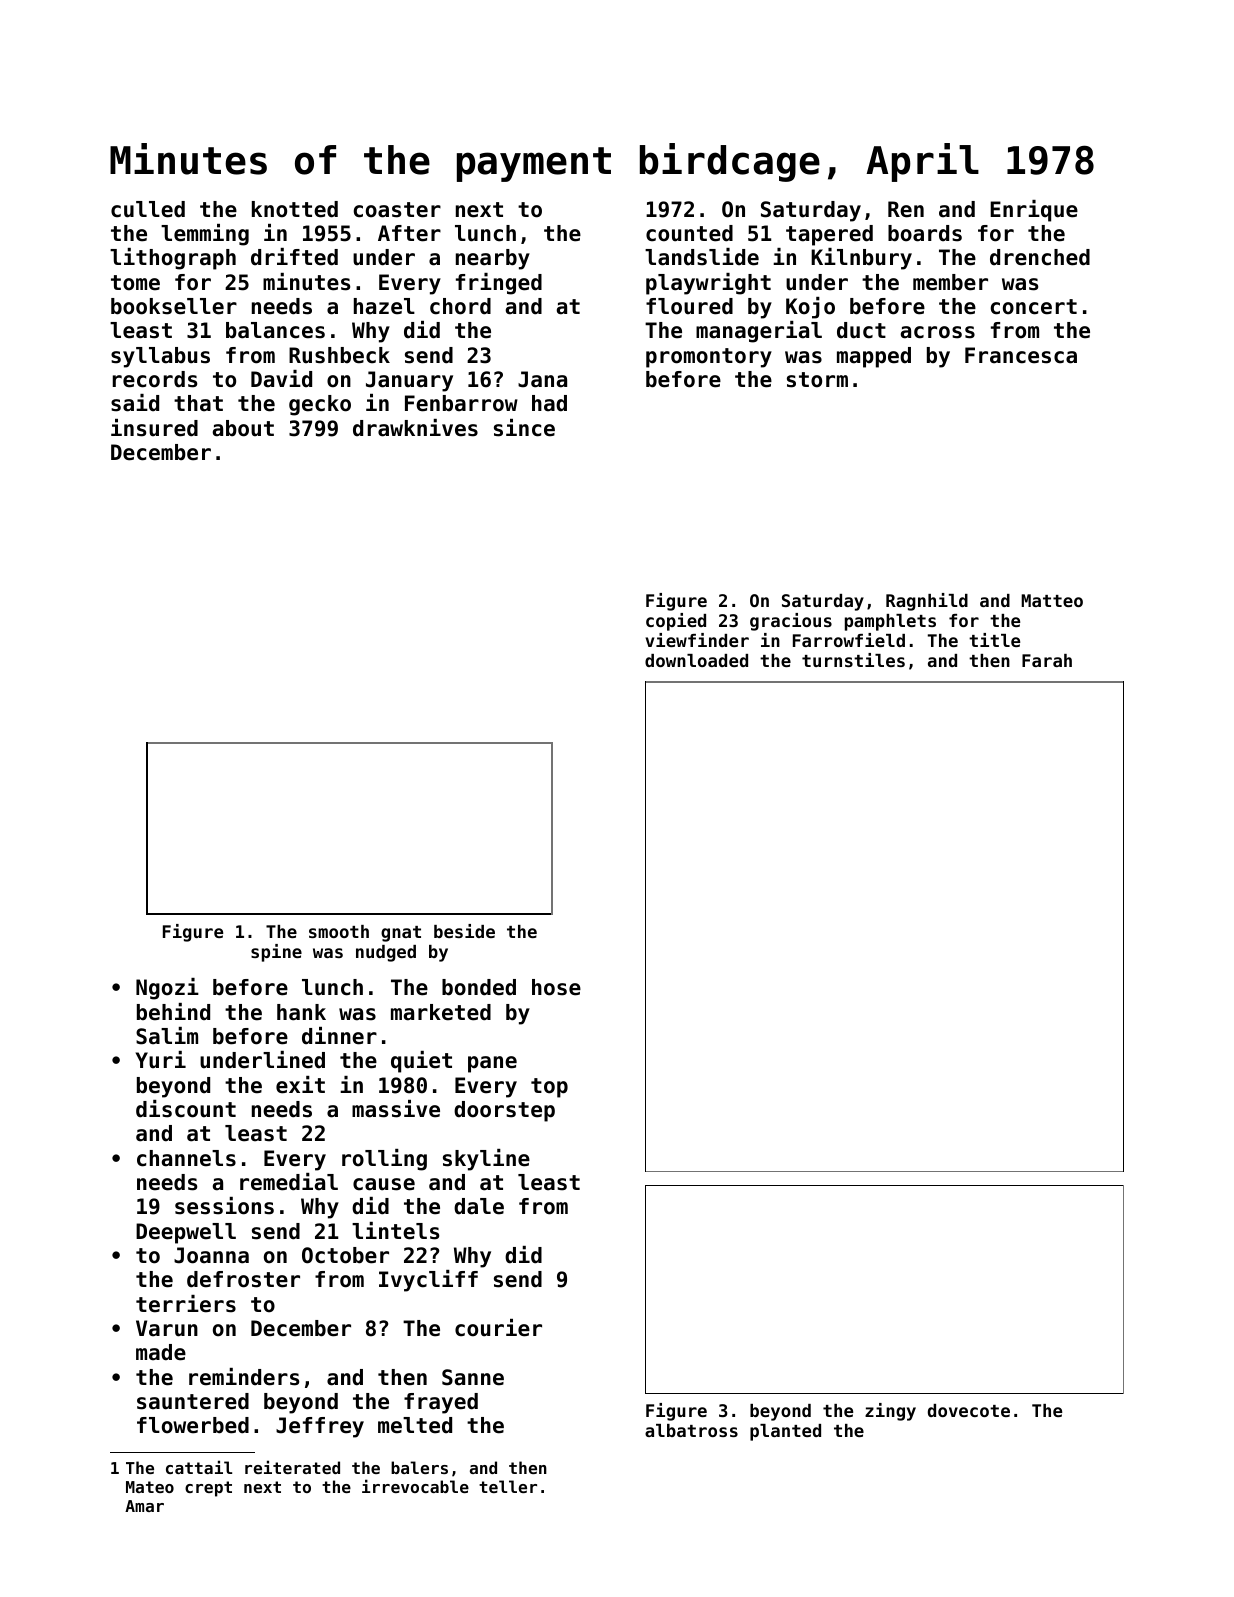 Image resolution: width=1234 pixels, height=1597 pixels. Describe the element at coordinates (1034, 307) in the image. I see `concert` at that location.
